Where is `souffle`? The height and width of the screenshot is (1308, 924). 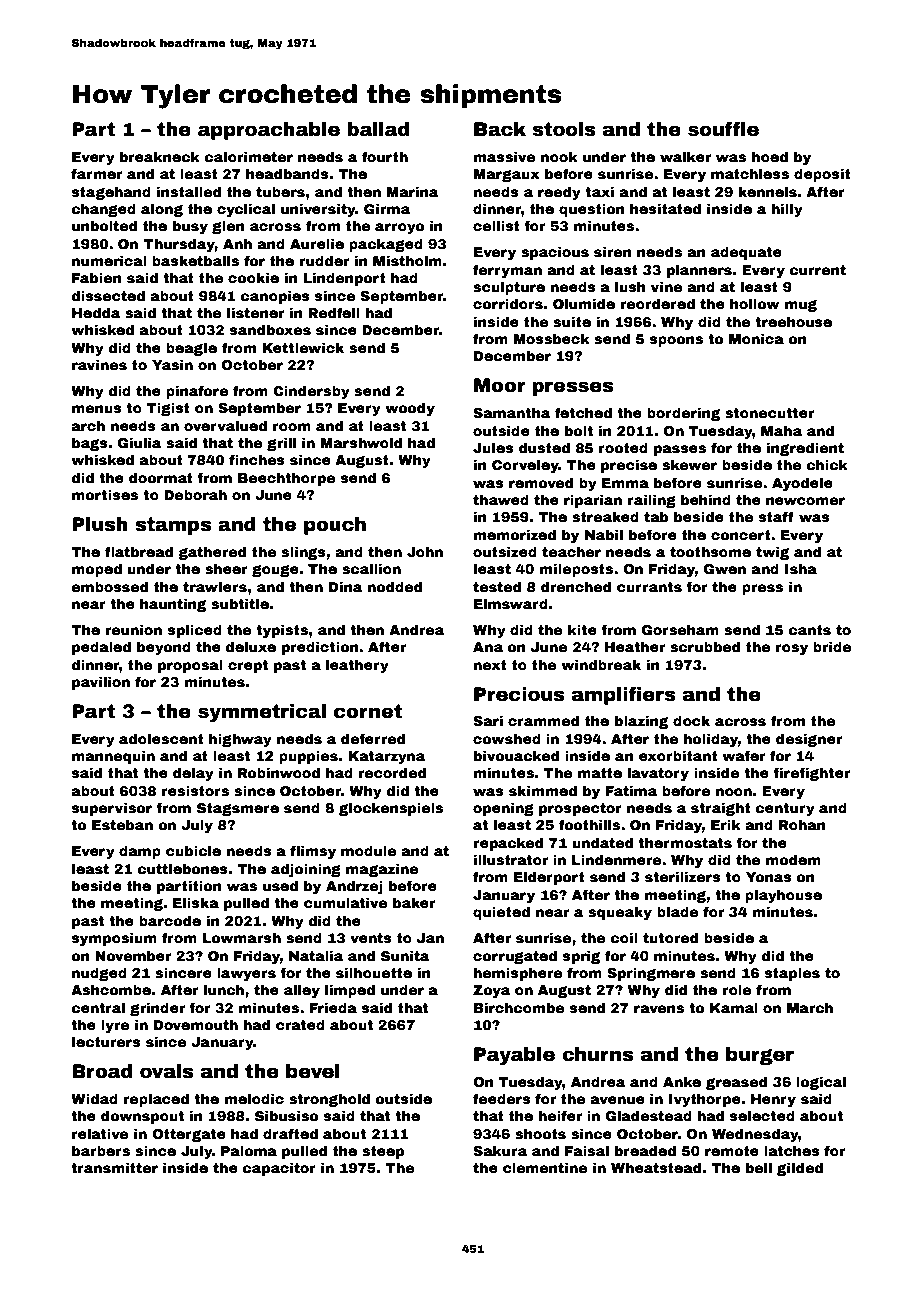 souffle is located at coordinates (723, 129).
